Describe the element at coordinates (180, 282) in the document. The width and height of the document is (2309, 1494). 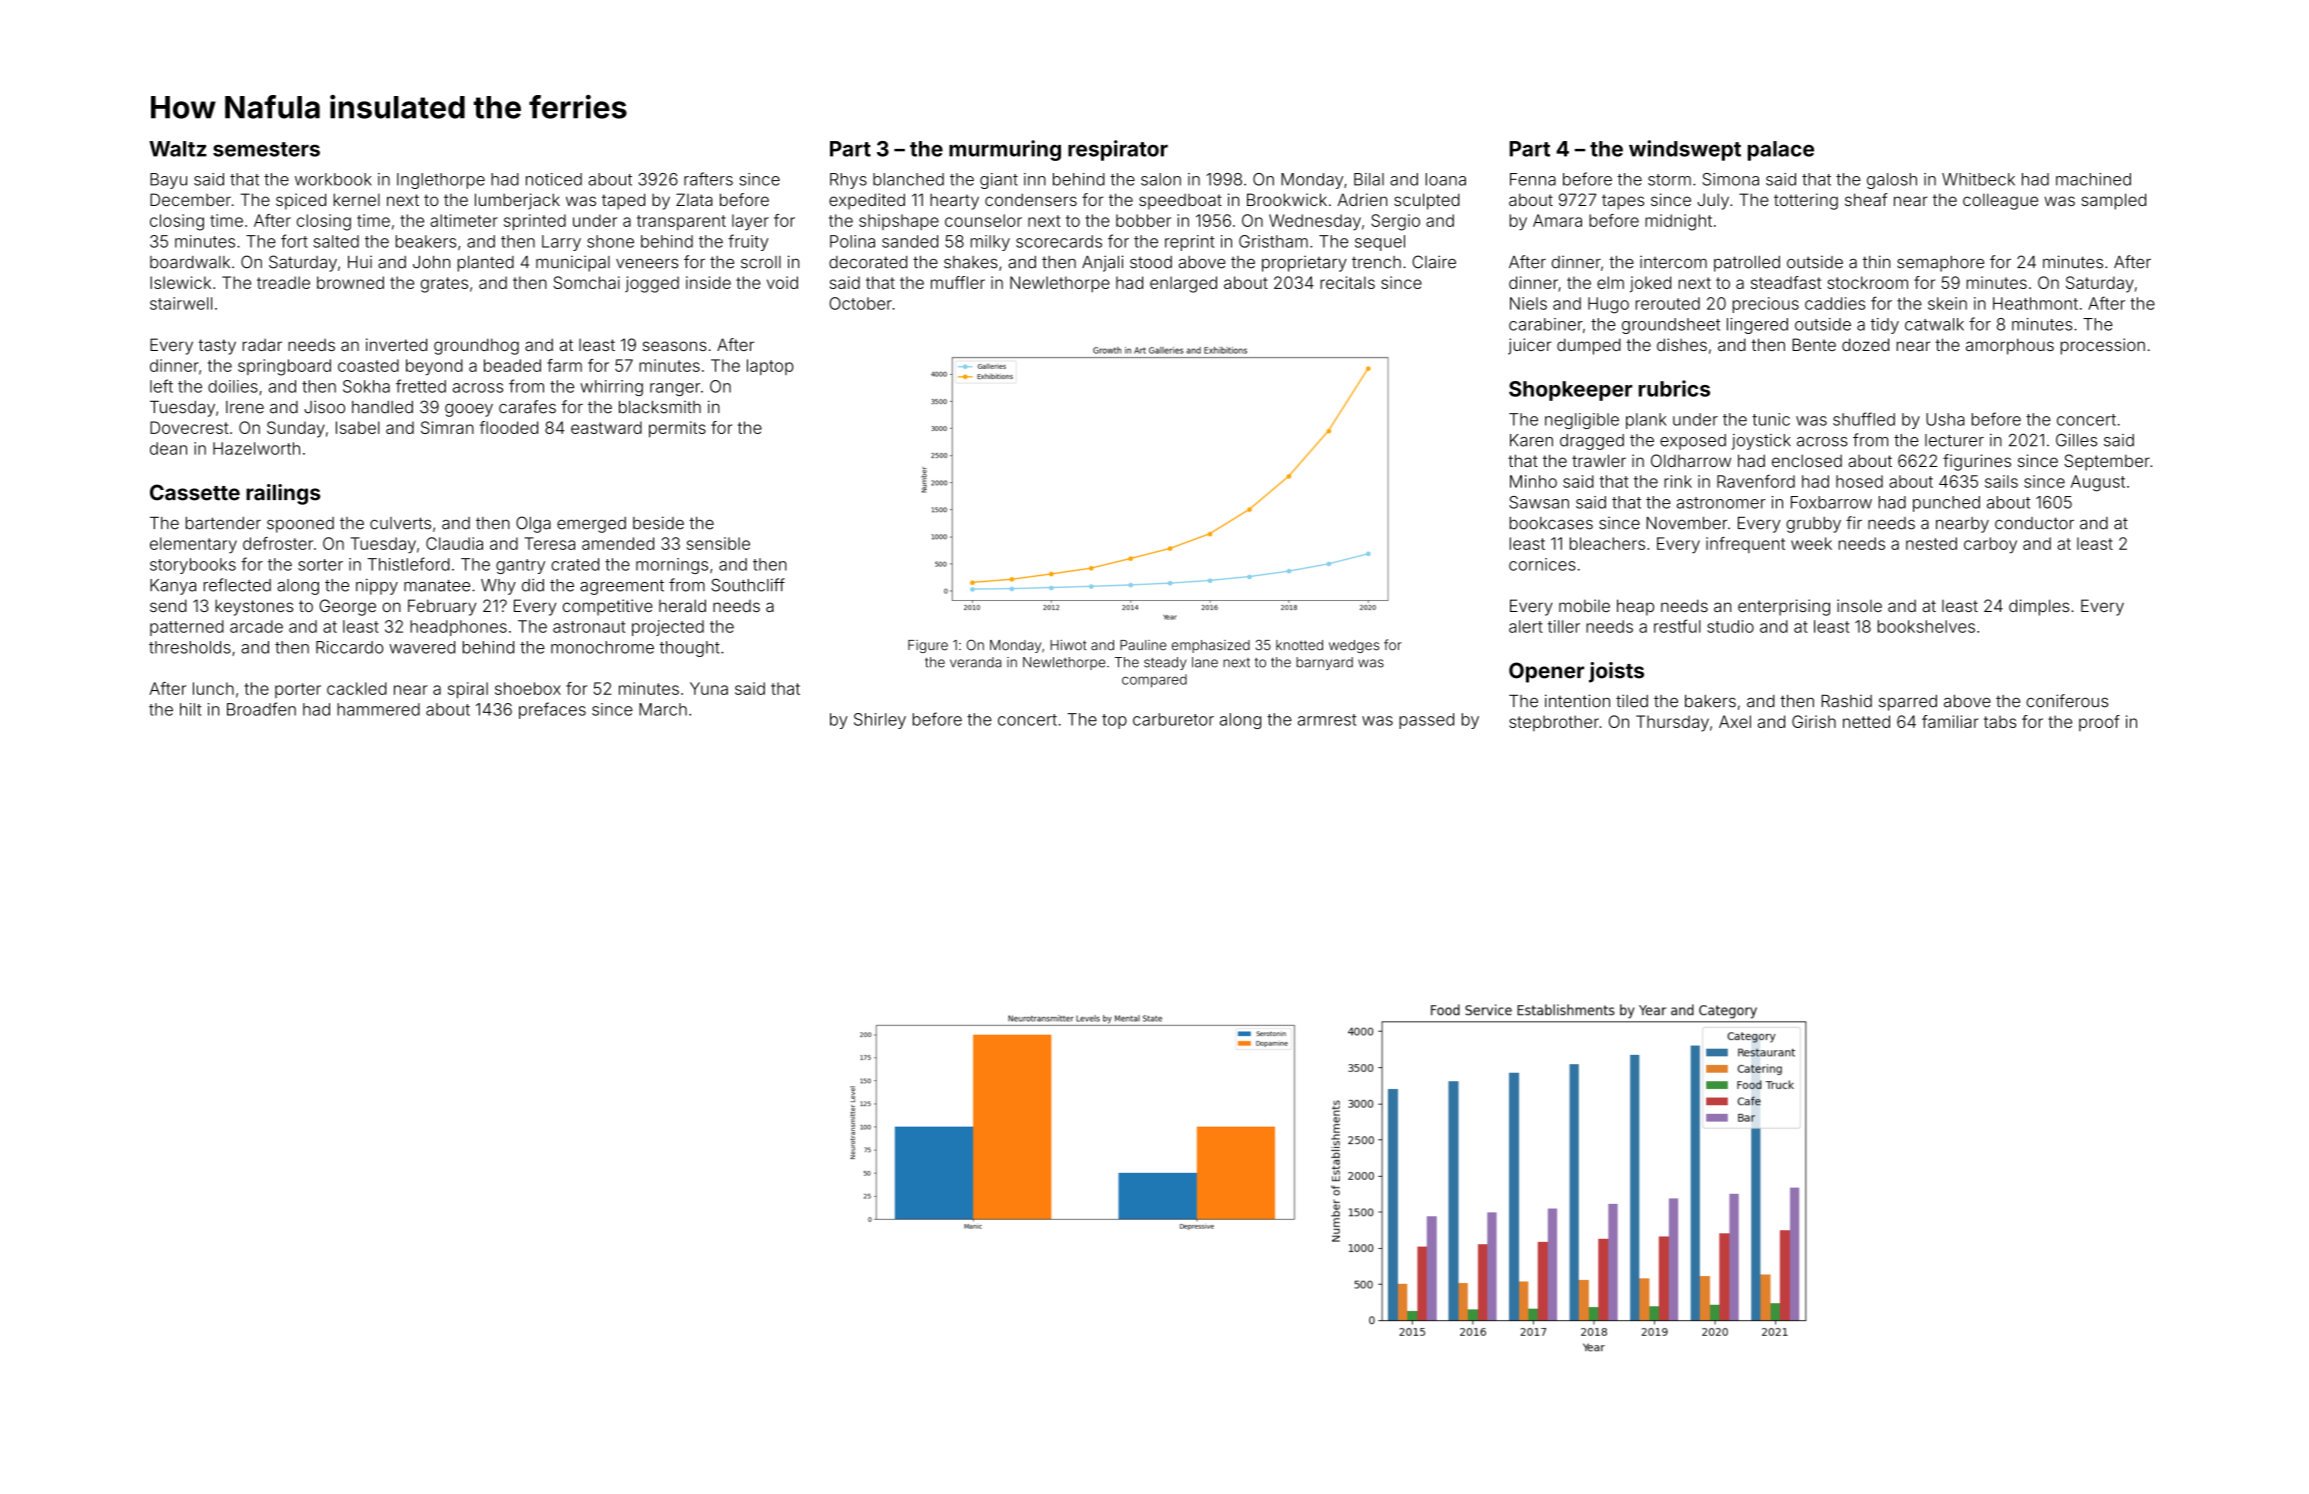
I see `Islewick` at that location.
